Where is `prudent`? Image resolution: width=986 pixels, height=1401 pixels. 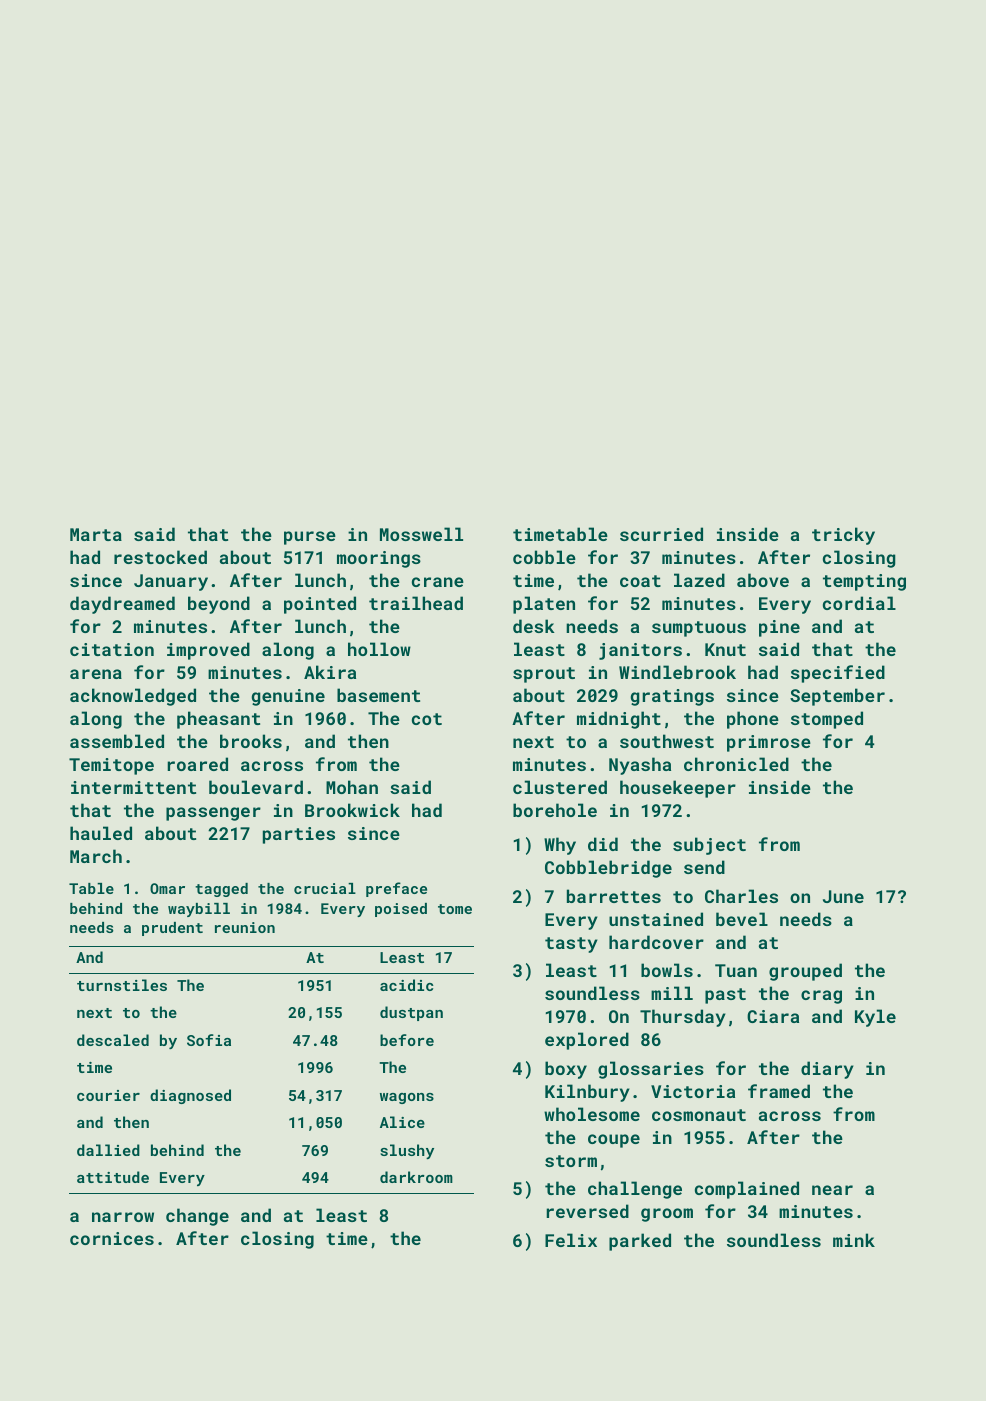
prudent is located at coordinates (172, 929).
